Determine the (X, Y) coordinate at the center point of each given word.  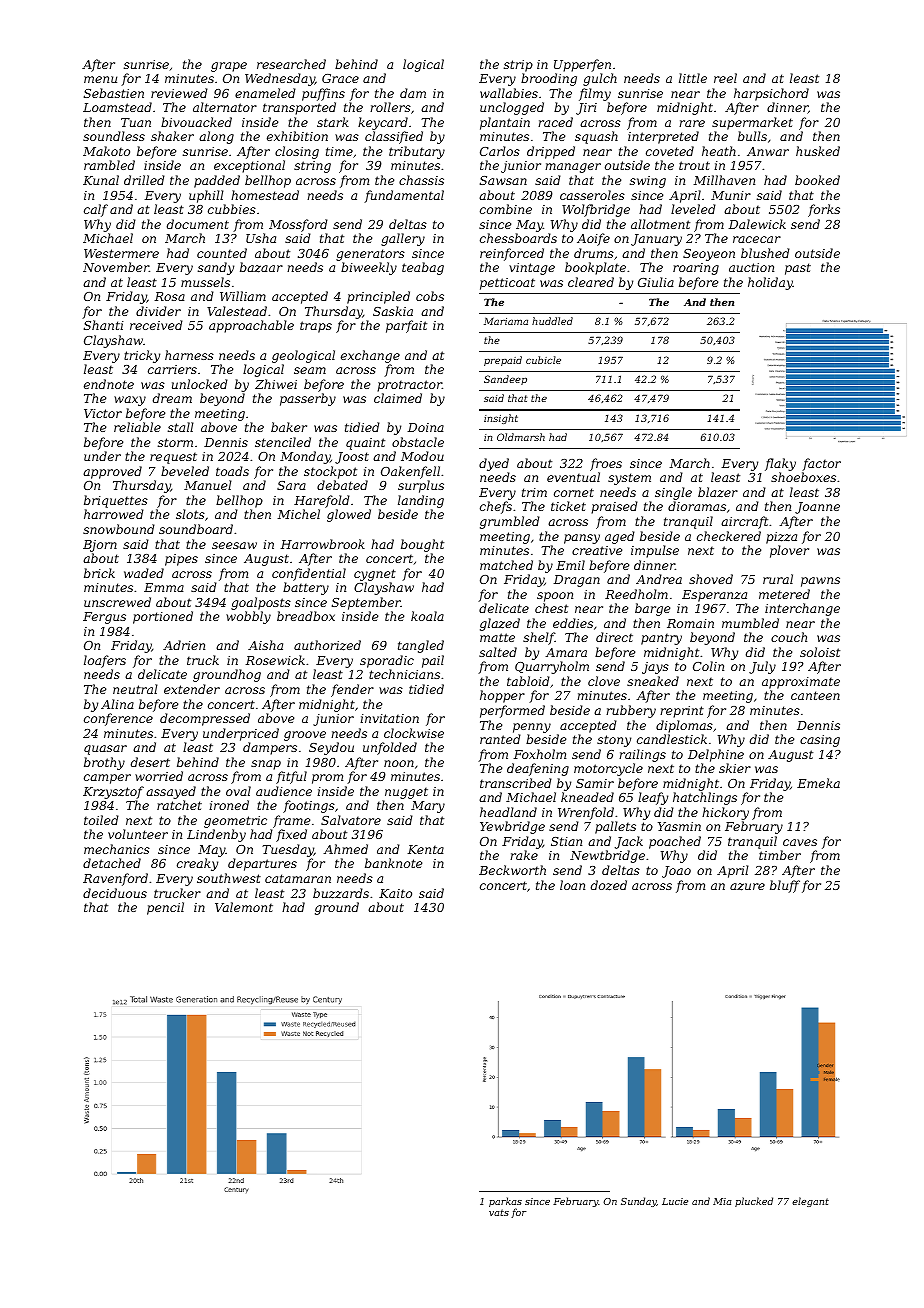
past (798, 269)
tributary (417, 152)
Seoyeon (709, 255)
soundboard (196, 529)
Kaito (395, 893)
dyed (494, 464)
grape (229, 67)
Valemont (244, 907)
